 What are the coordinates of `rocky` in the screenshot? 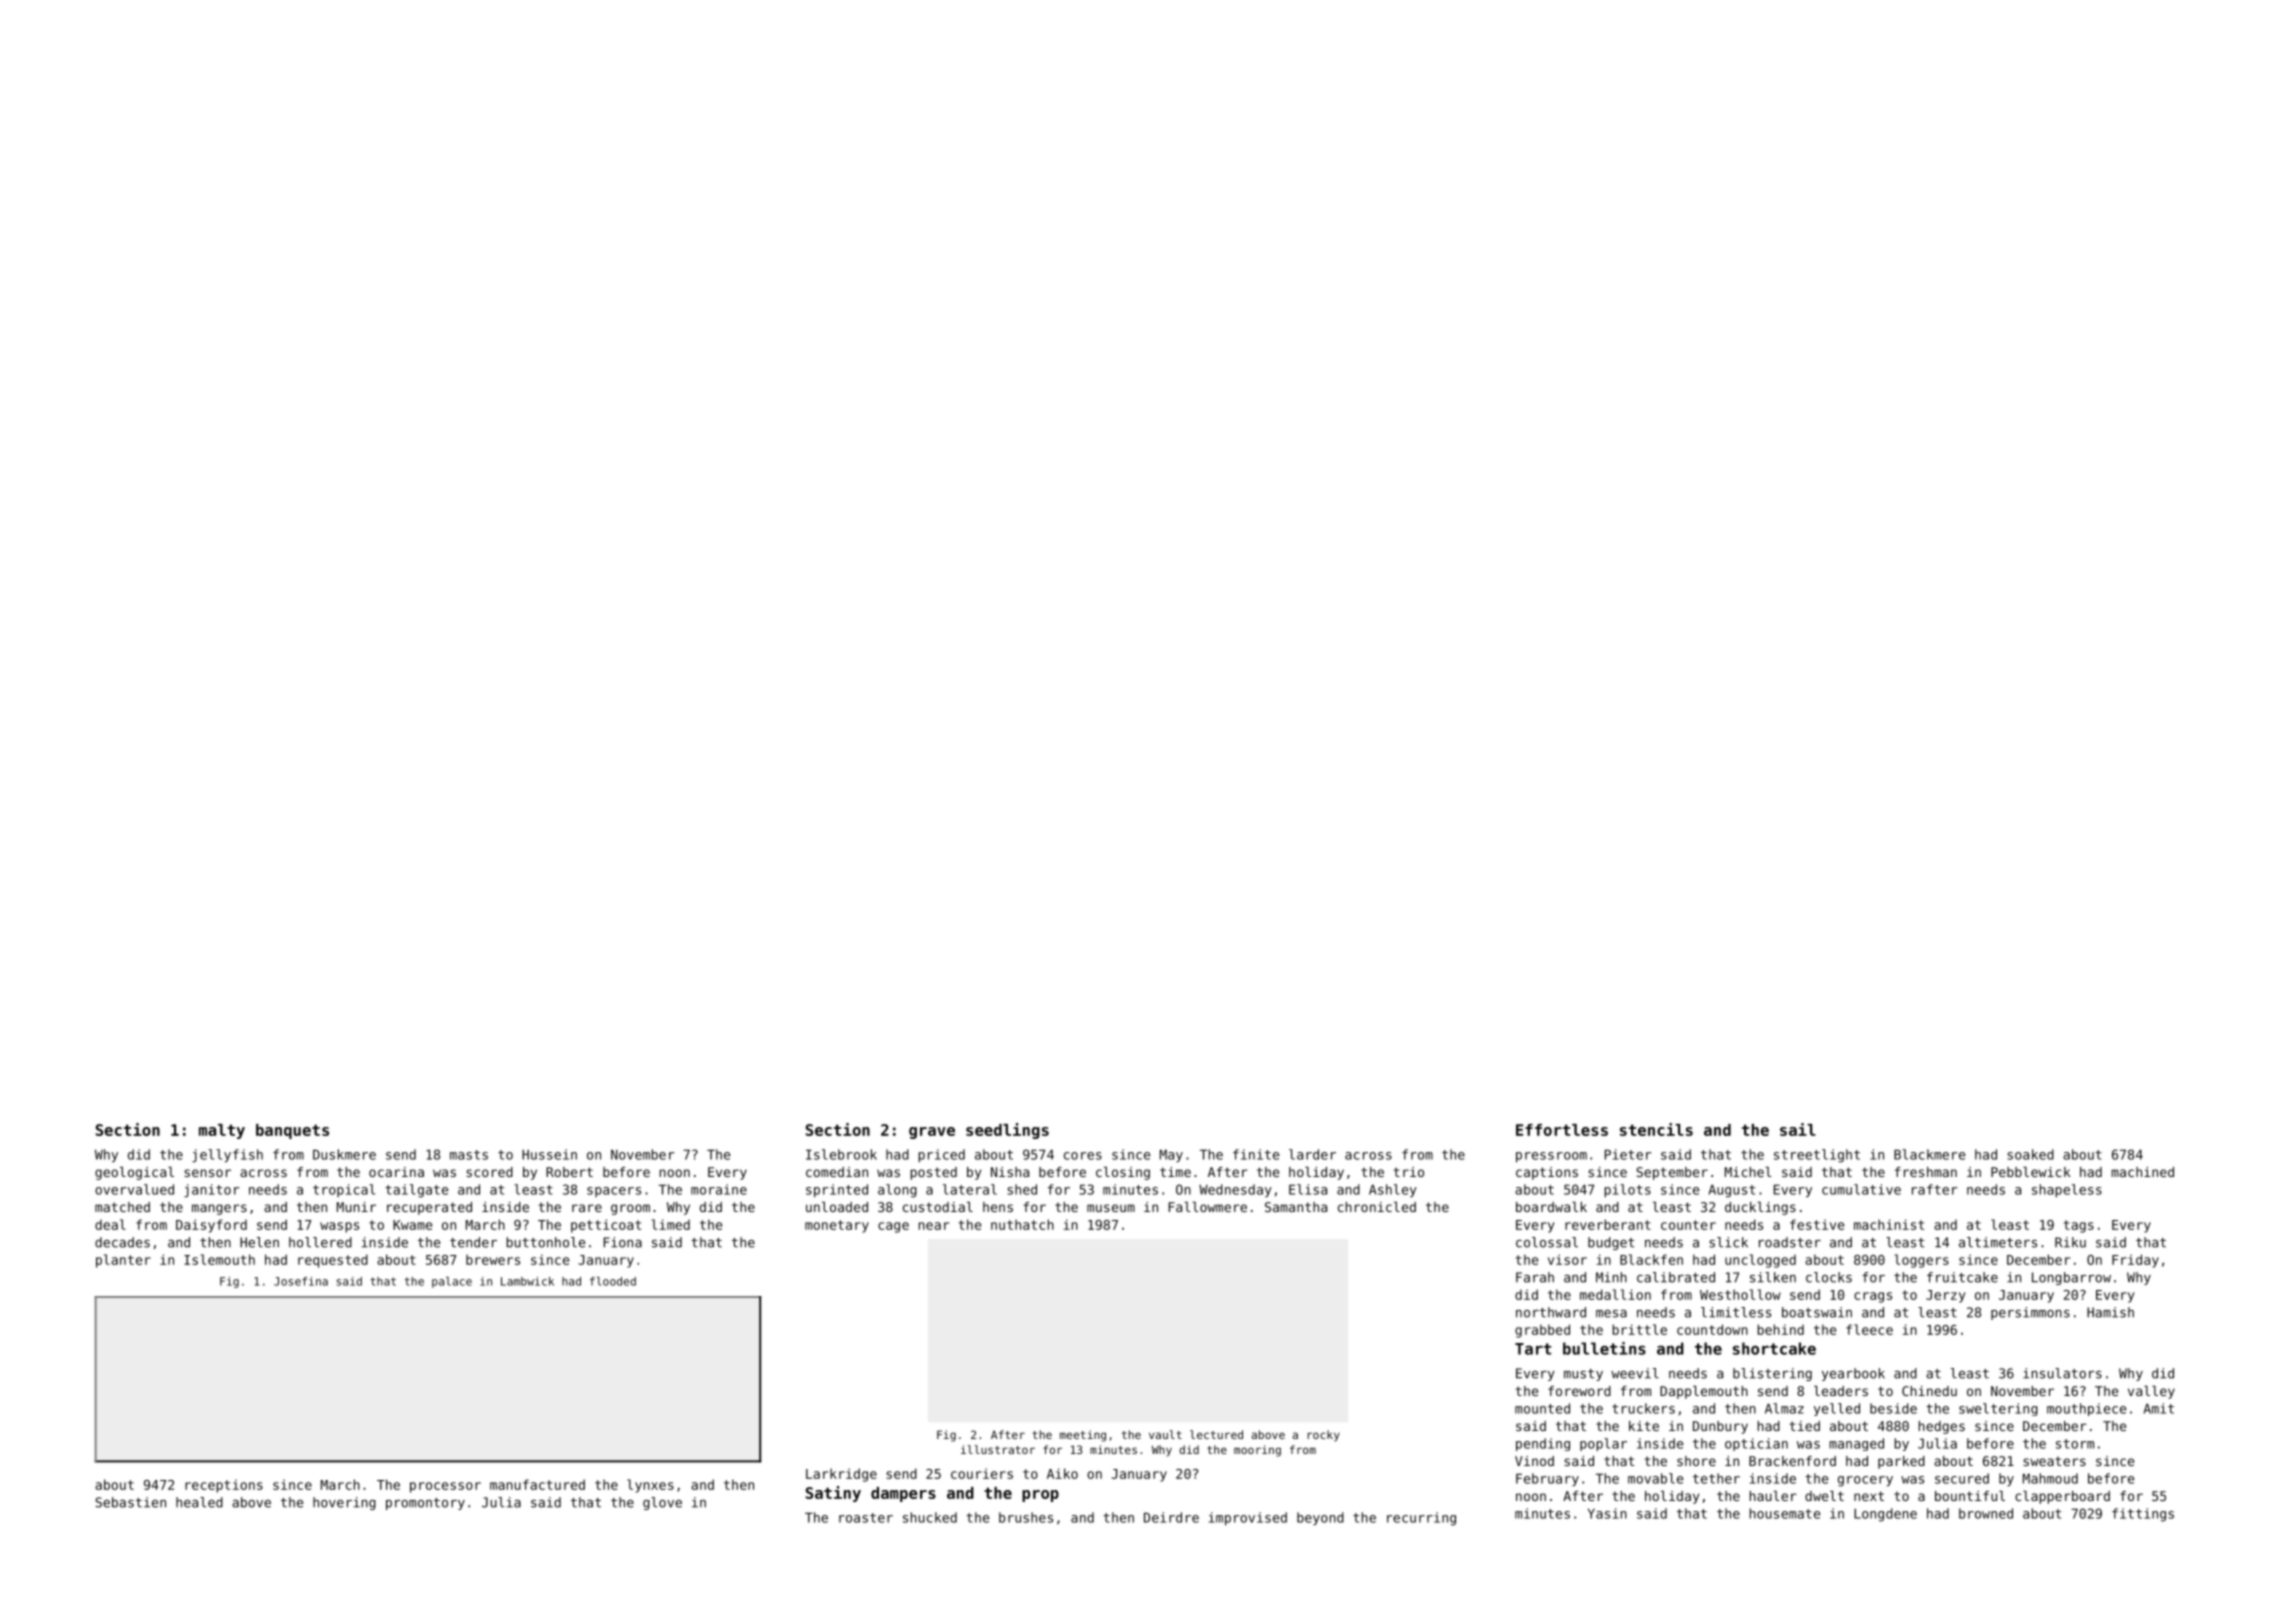 It's located at (1324, 1436).
